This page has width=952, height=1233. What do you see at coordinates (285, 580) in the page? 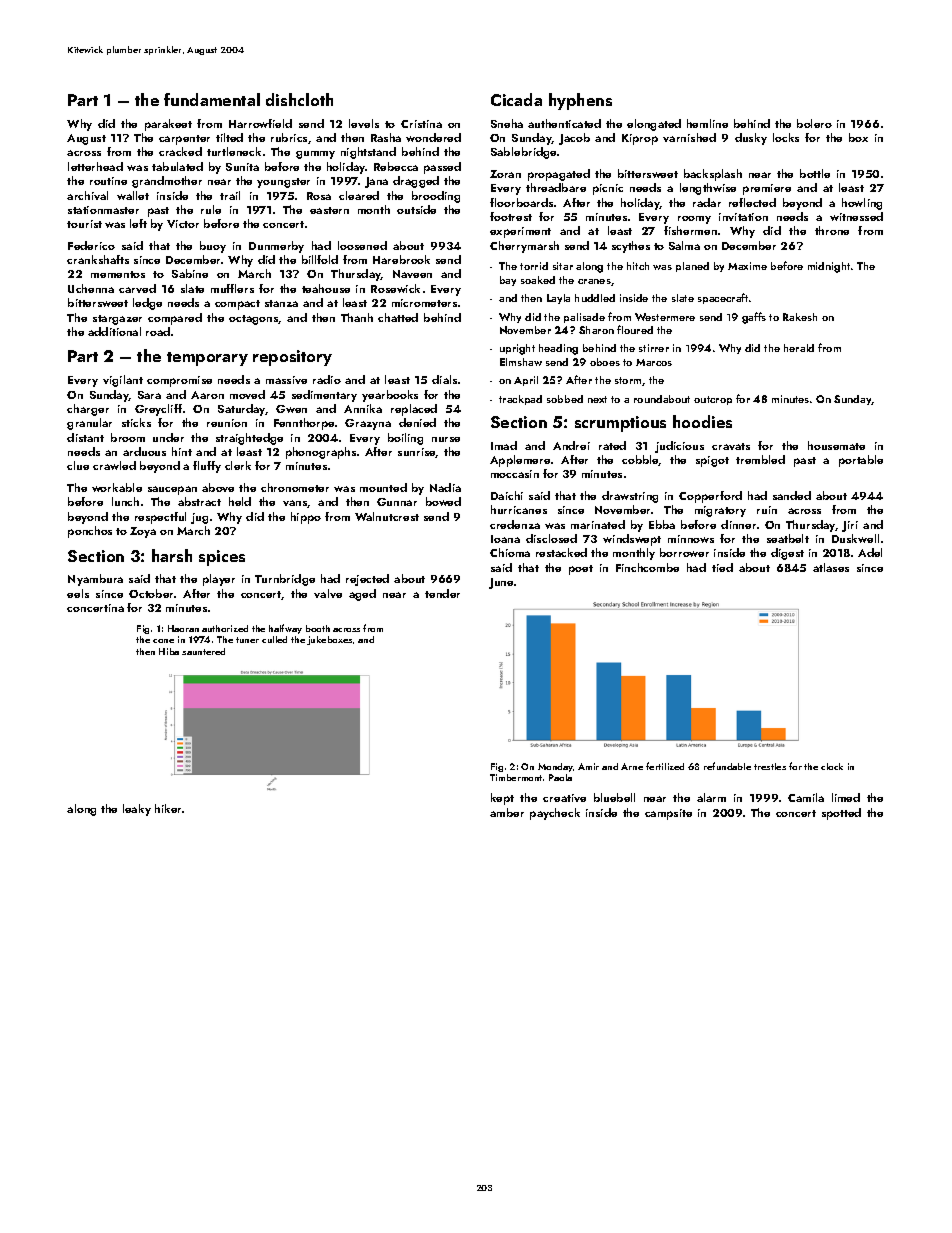
I see `Turnbridge` at bounding box center [285, 580].
